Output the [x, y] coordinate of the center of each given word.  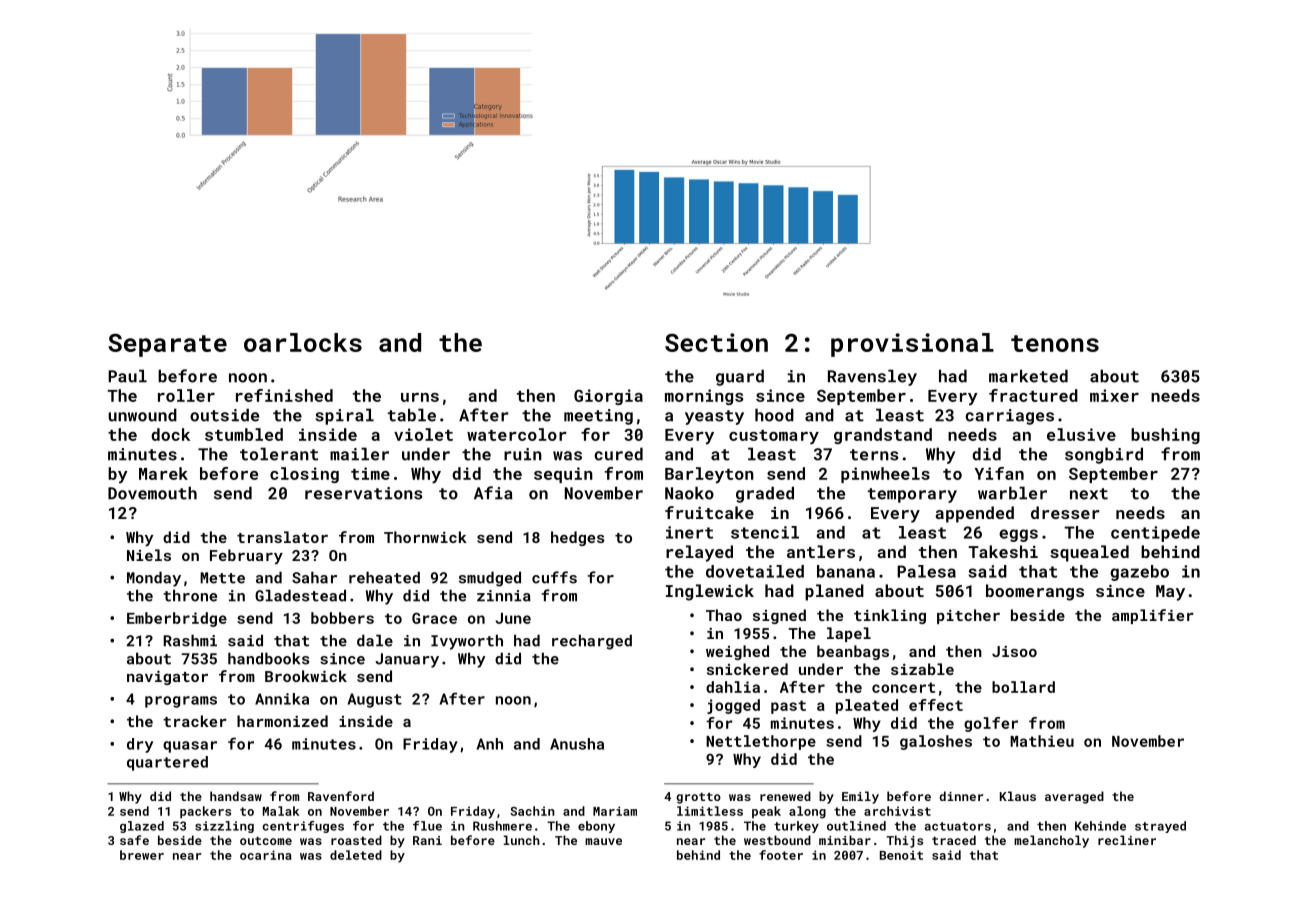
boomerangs [1035, 592]
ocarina [266, 855]
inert [689, 532]
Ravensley [872, 377]
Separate [167, 345]
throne [190, 595]
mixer [1114, 395]
